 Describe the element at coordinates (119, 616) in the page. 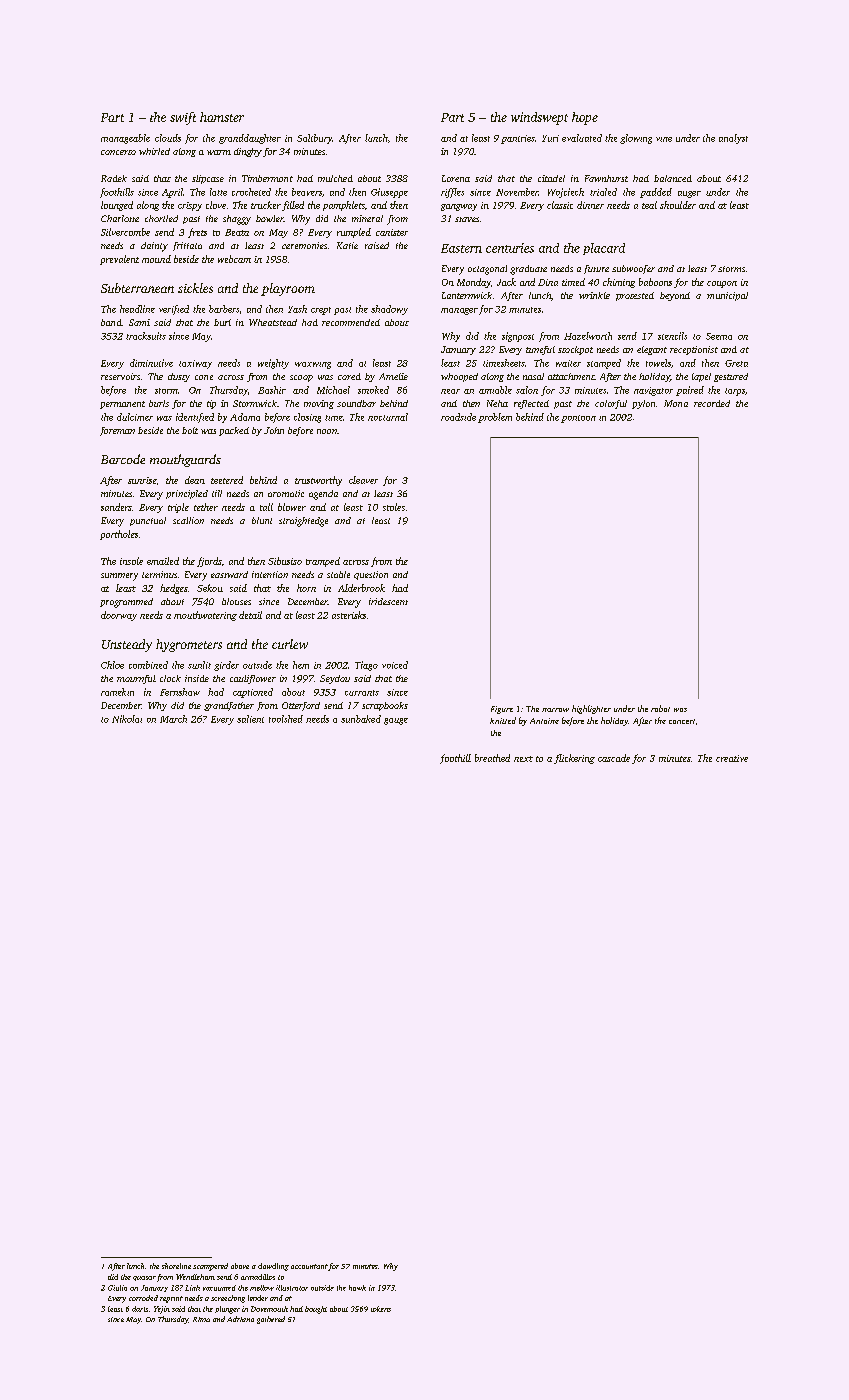

I see `doorway` at that location.
